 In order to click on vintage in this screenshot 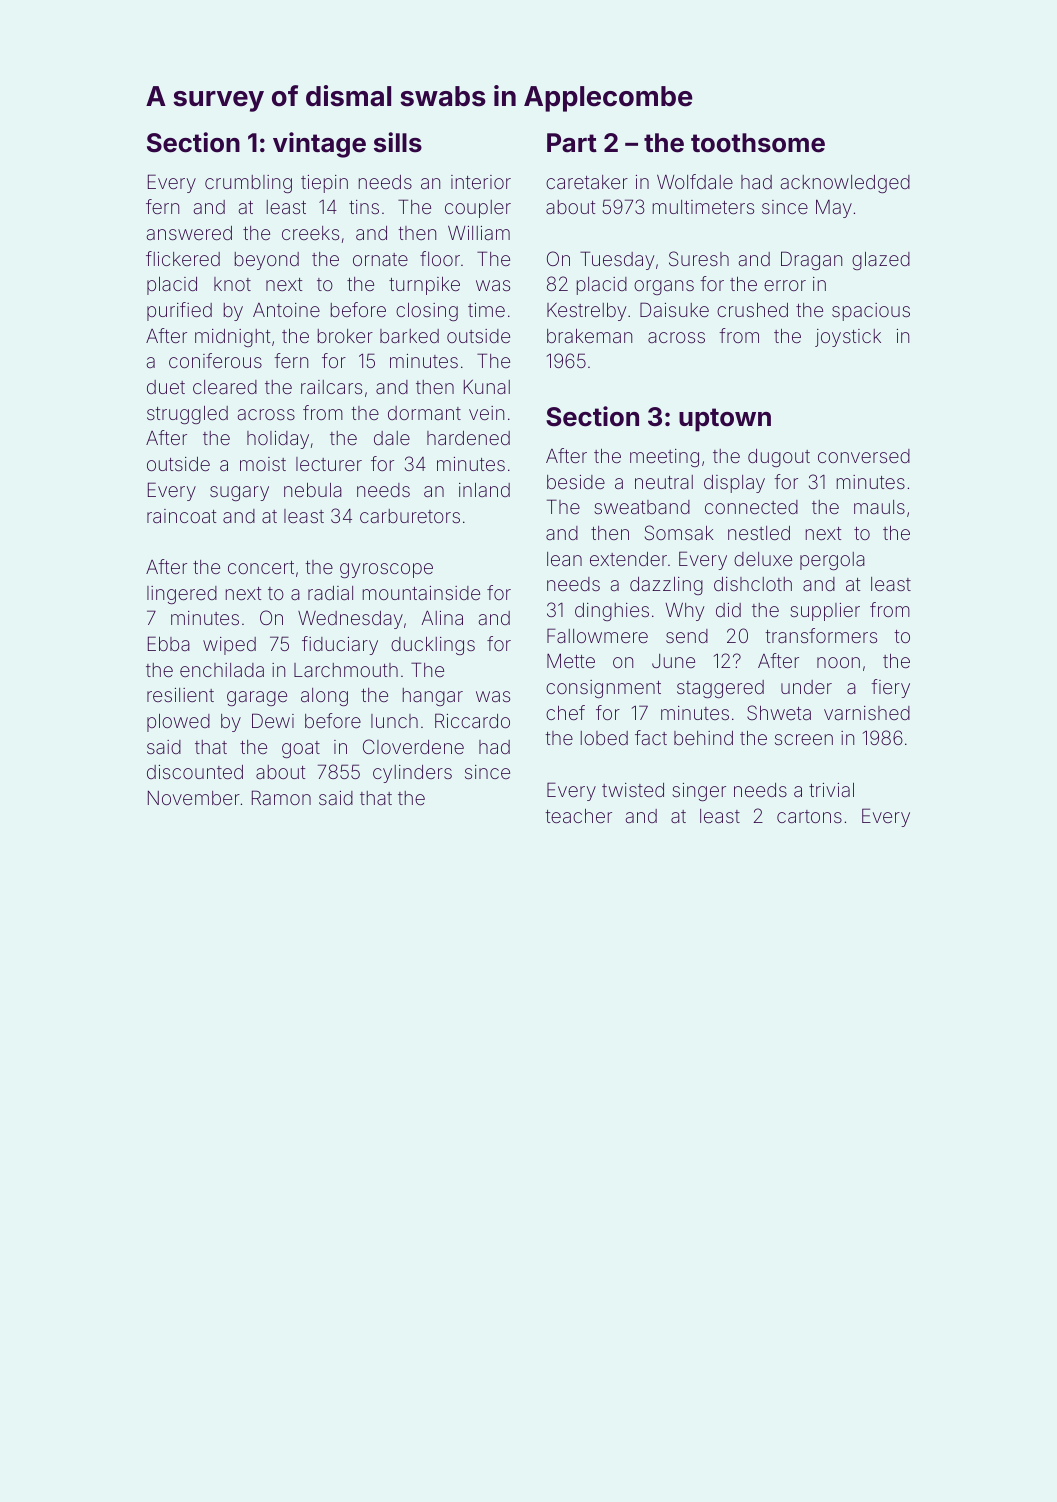, I will do `click(319, 145)`.
